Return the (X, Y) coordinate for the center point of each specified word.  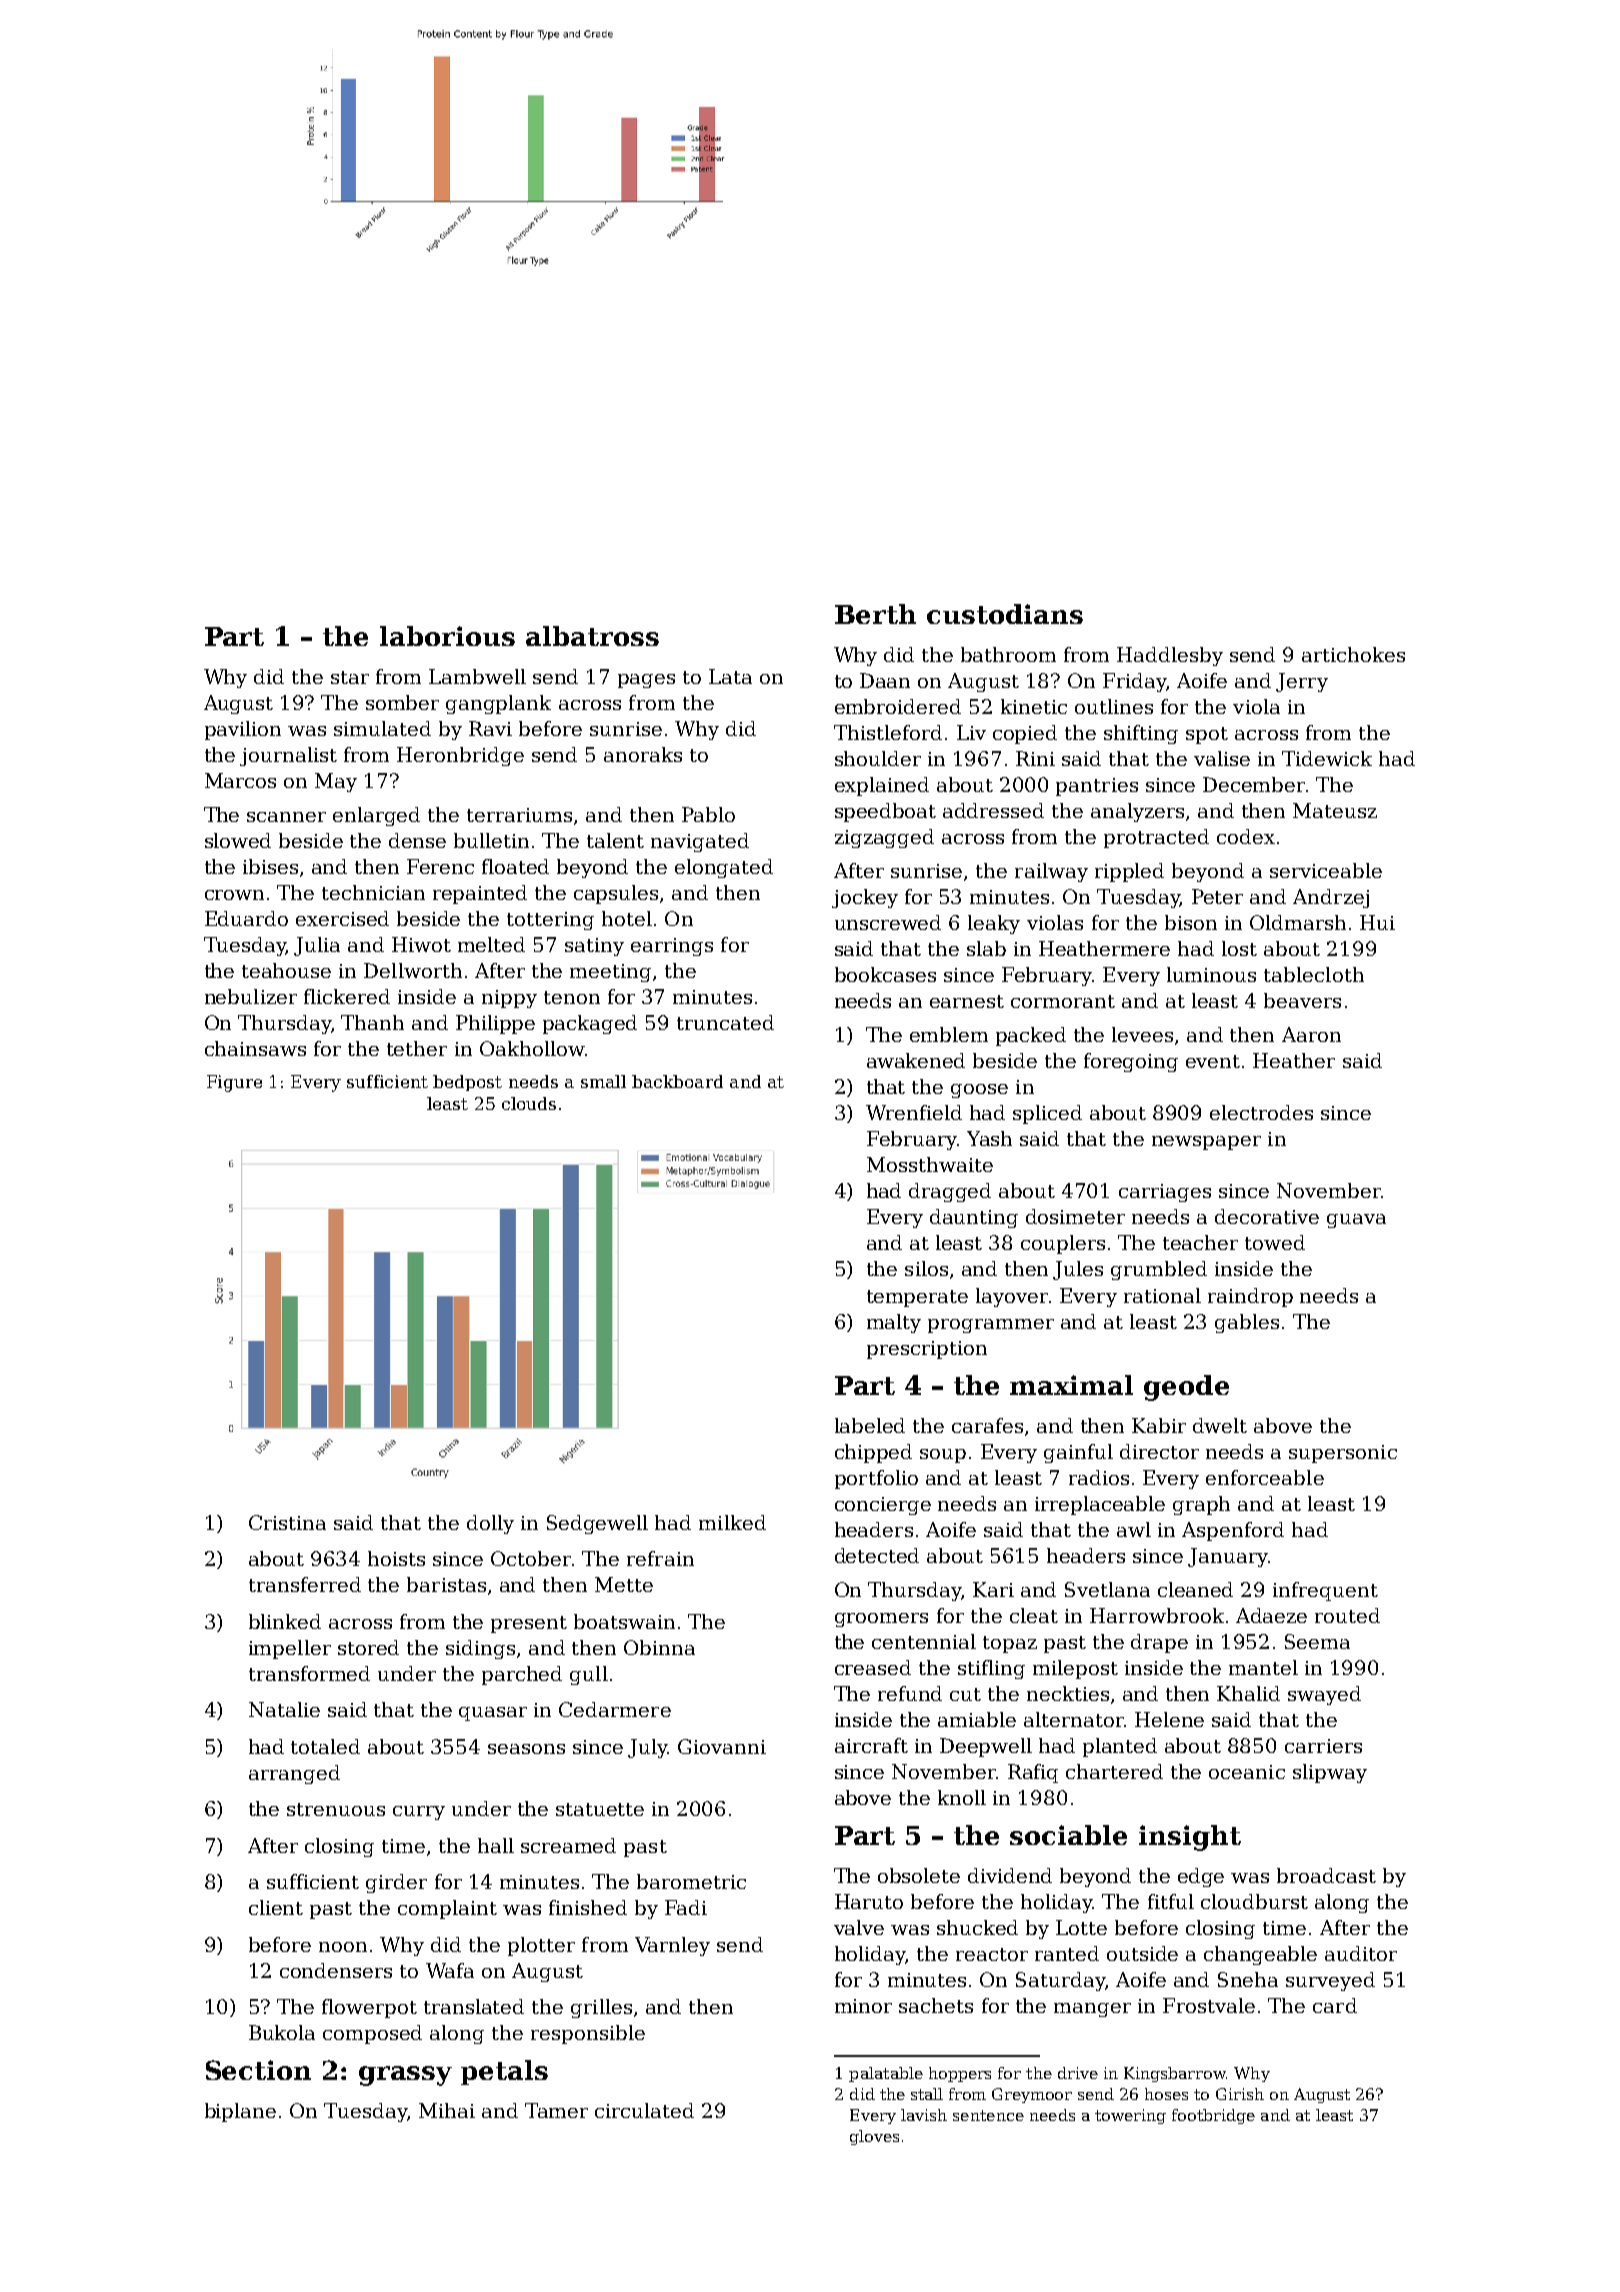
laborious (447, 636)
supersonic (1343, 1454)
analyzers (1137, 812)
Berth (875, 614)
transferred (305, 1584)
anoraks (643, 754)
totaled (325, 1746)
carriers (1323, 1746)
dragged (950, 1192)
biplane (240, 2112)
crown (234, 895)
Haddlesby (1170, 656)
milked (732, 1522)
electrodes (1261, 1112)
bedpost (467, 1083)
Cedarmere (615, 1709)
